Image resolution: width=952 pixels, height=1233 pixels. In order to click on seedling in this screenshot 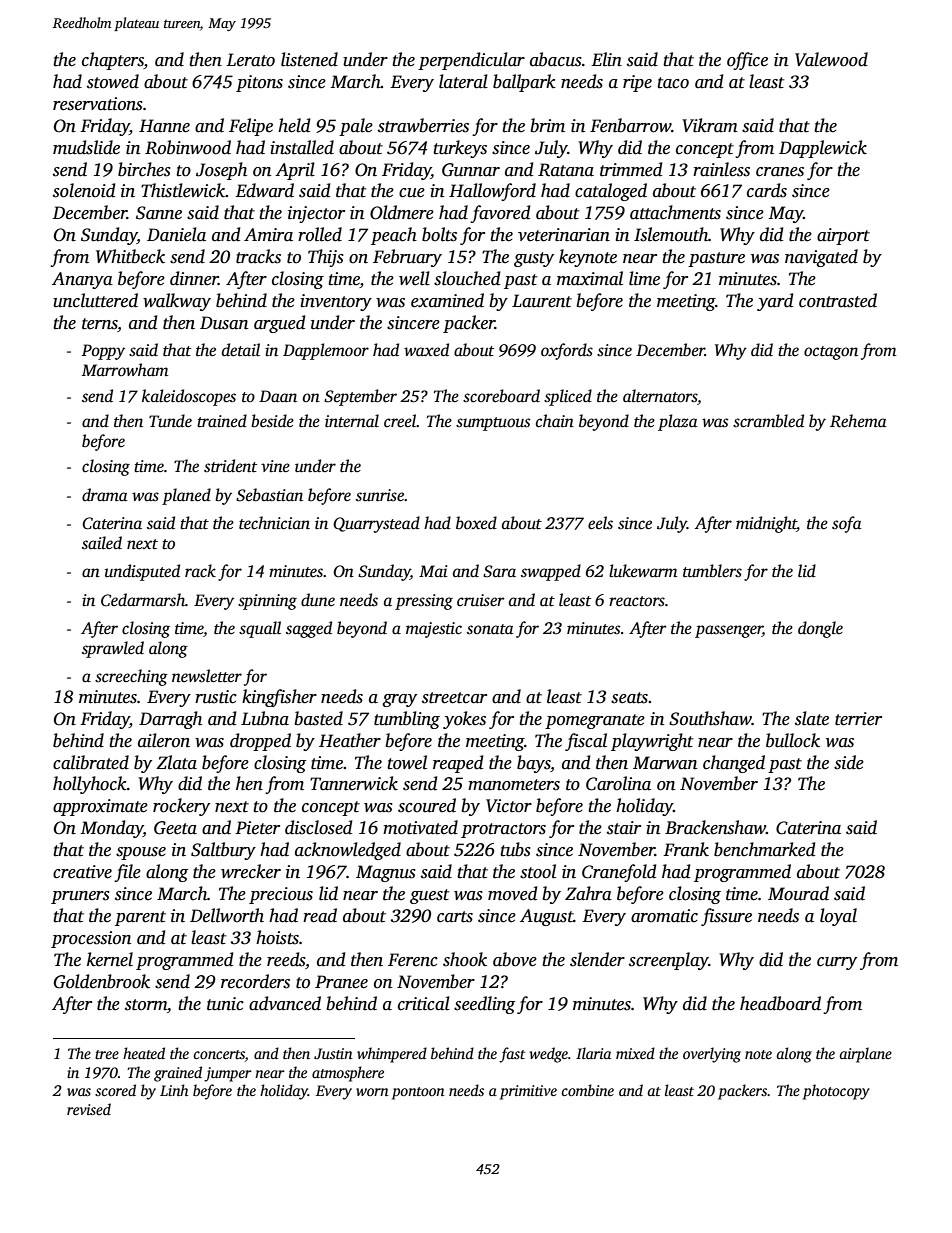, I will do `click(484, 1005)`.
